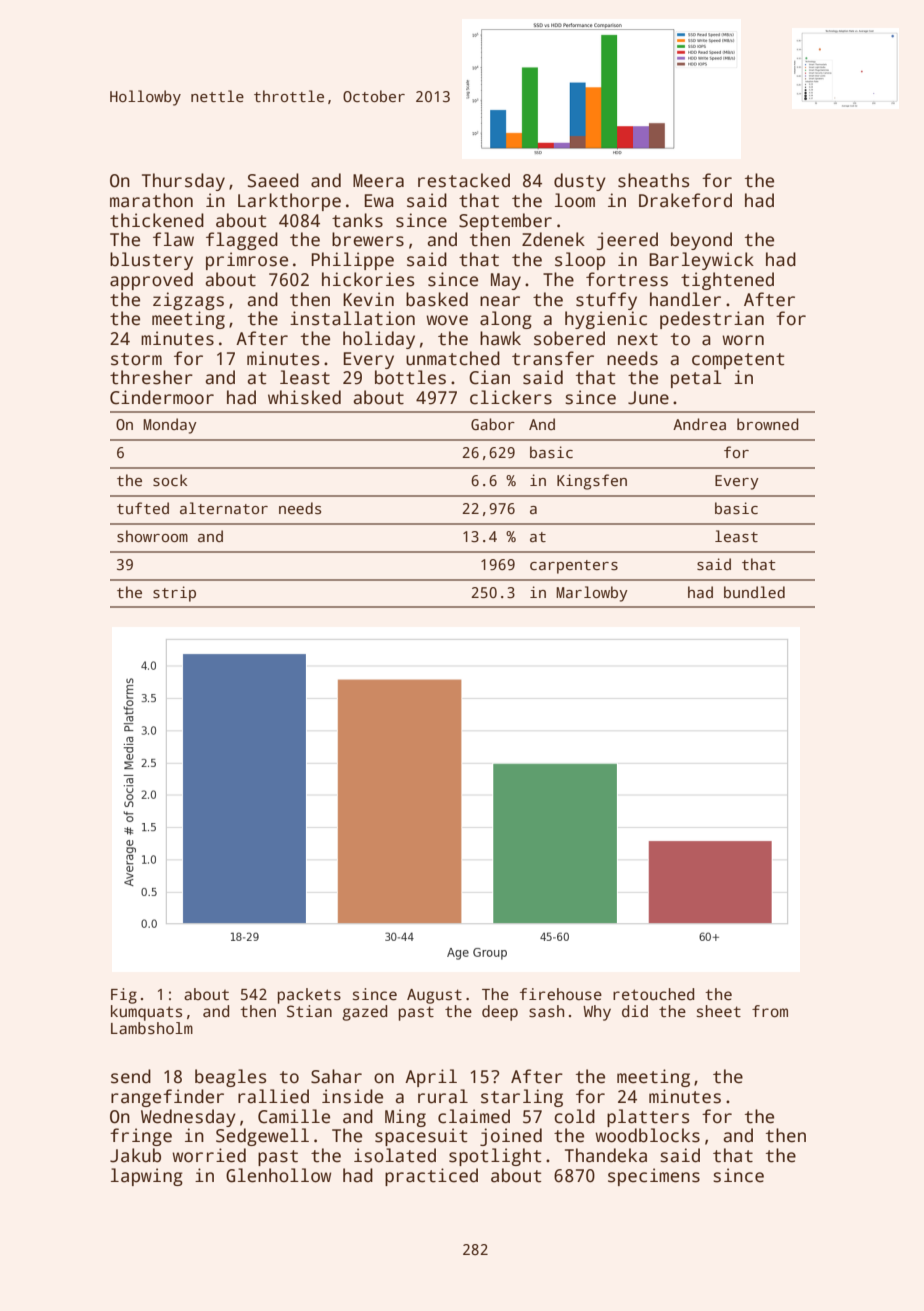 This document has width=924, height=1311. I want to click on gazed, so click(364, 1013).
